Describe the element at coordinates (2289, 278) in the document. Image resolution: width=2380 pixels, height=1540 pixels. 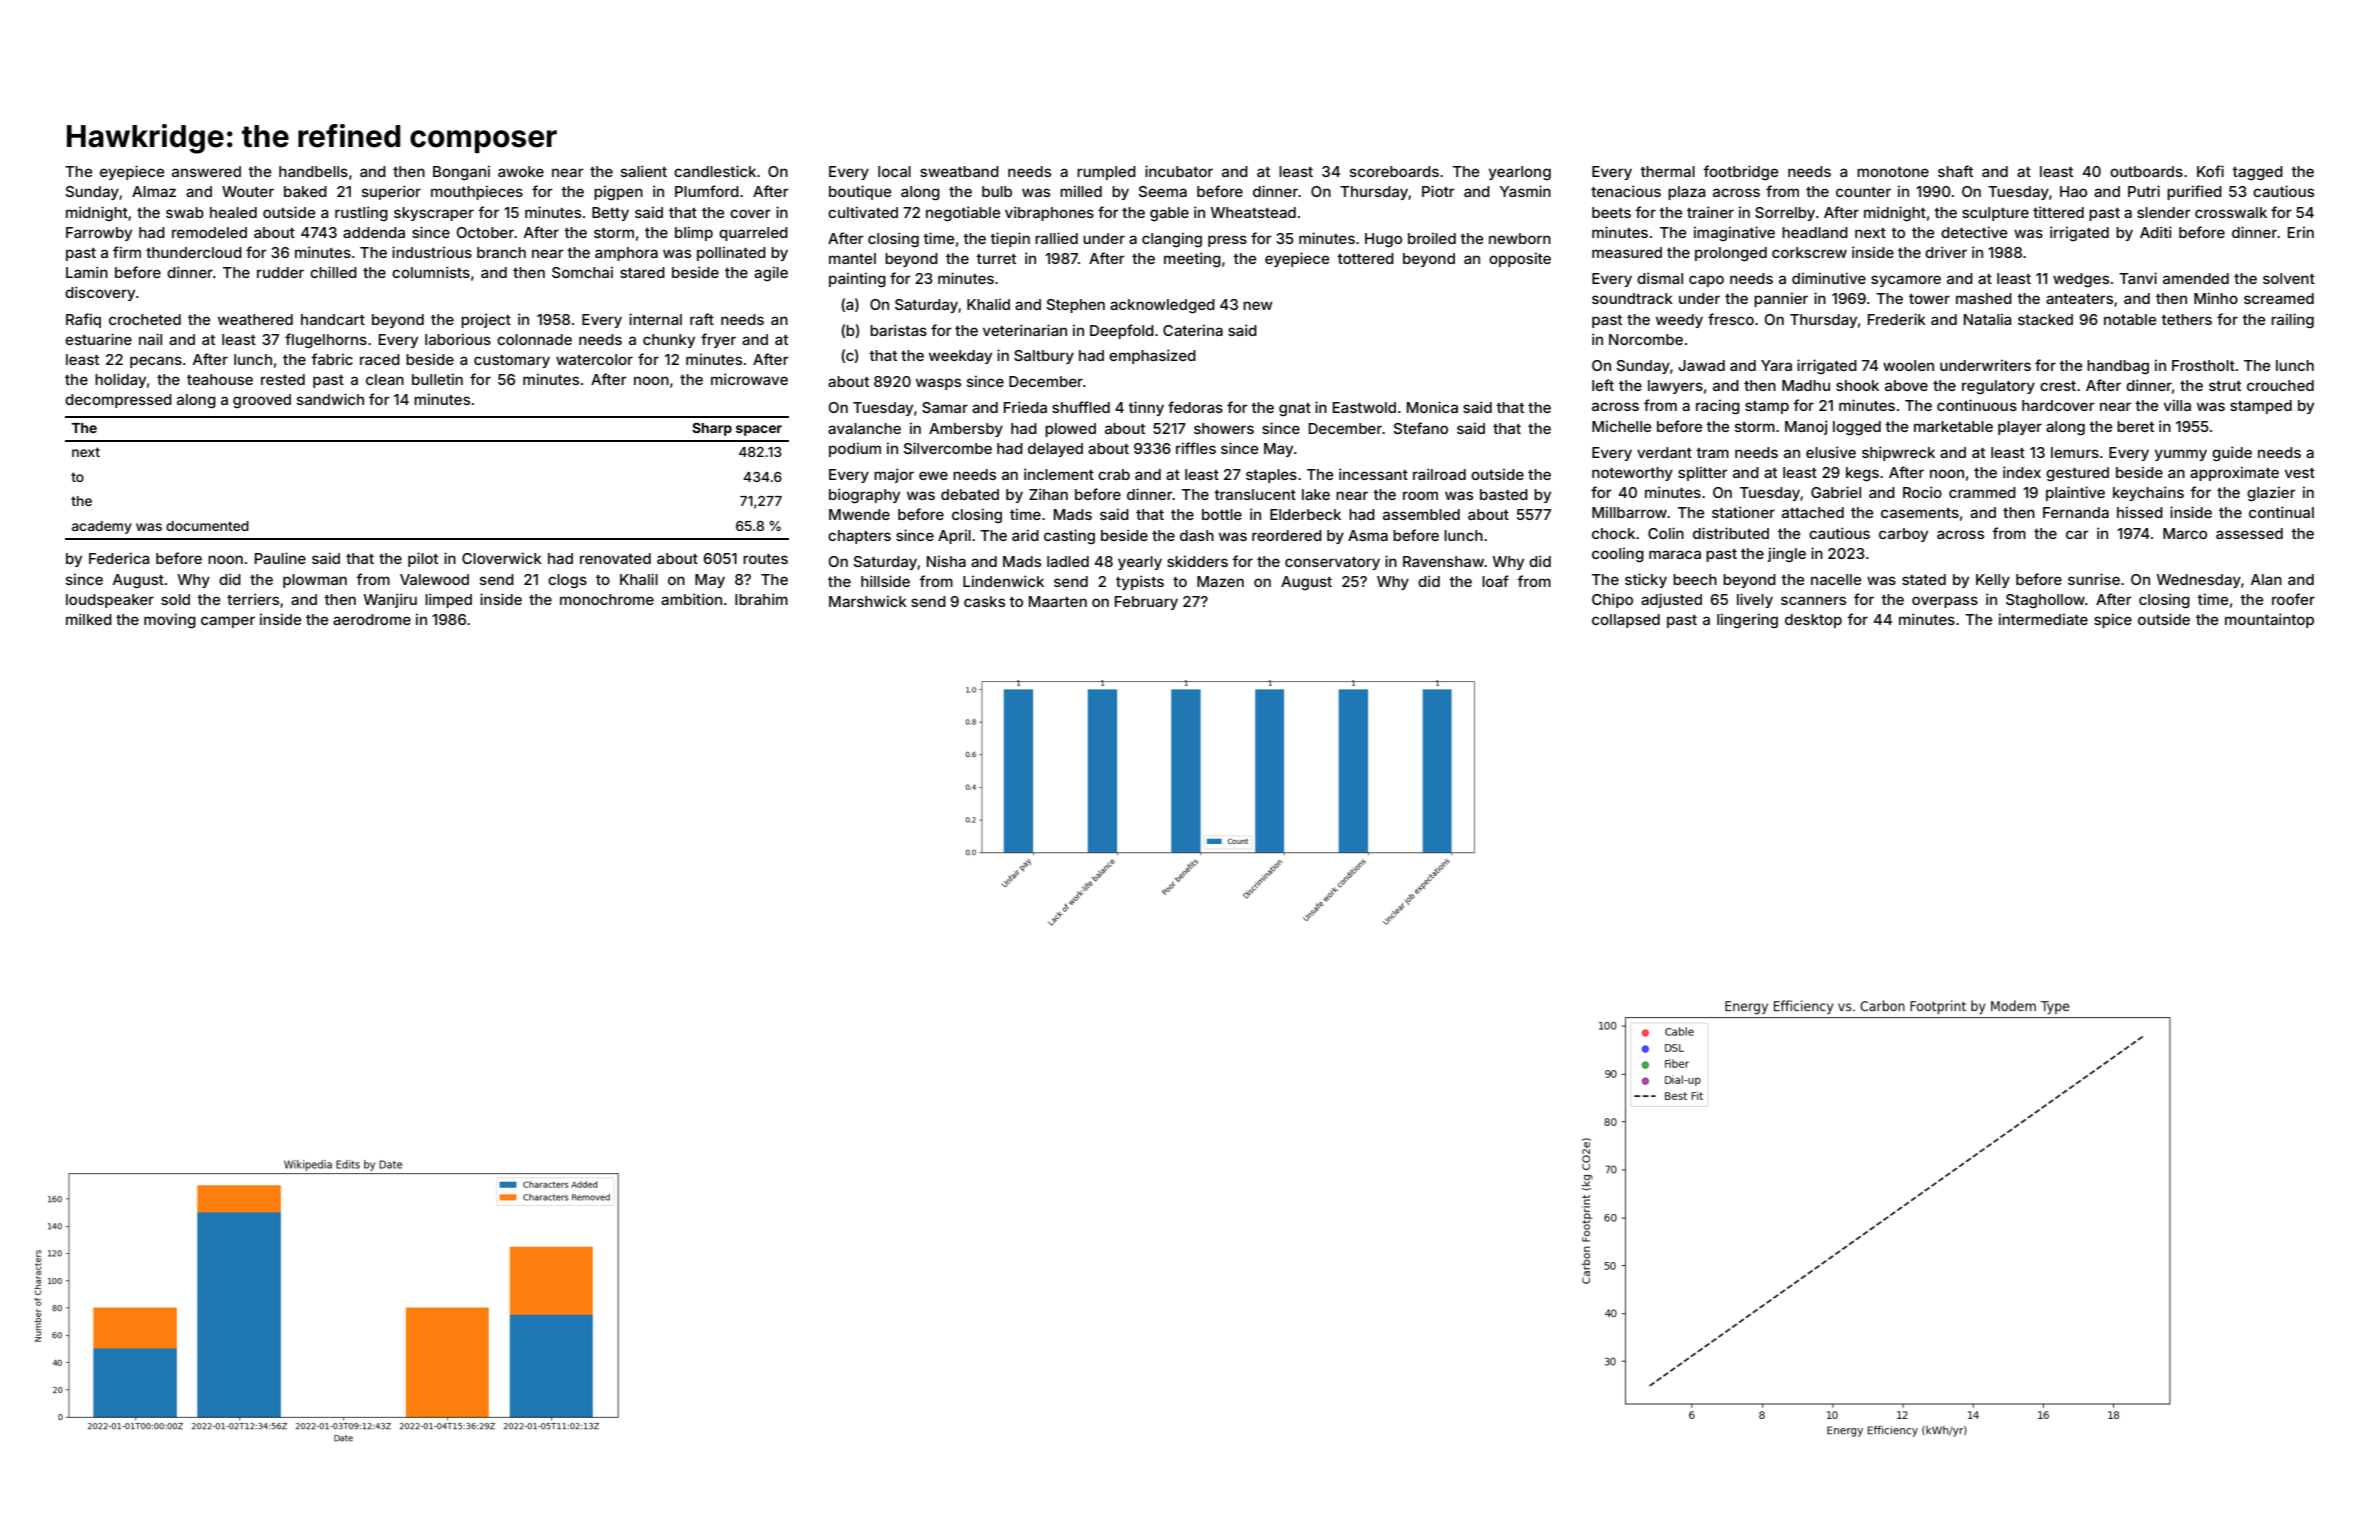
I see `solvent` at that location.
